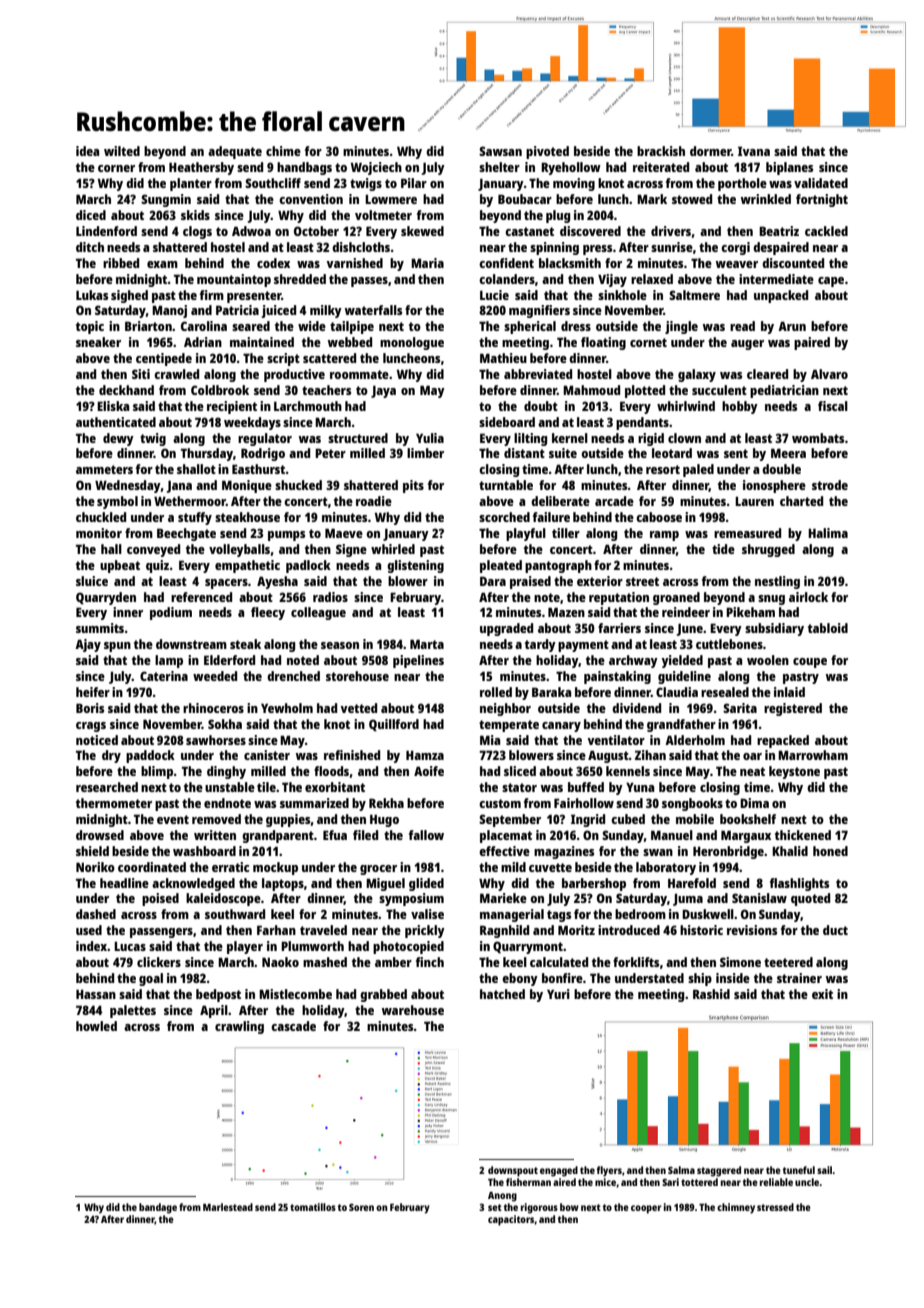  What do you see at coordinates (499, 167) in the image?
I see `shelter` at bounding box center [499, 167].
